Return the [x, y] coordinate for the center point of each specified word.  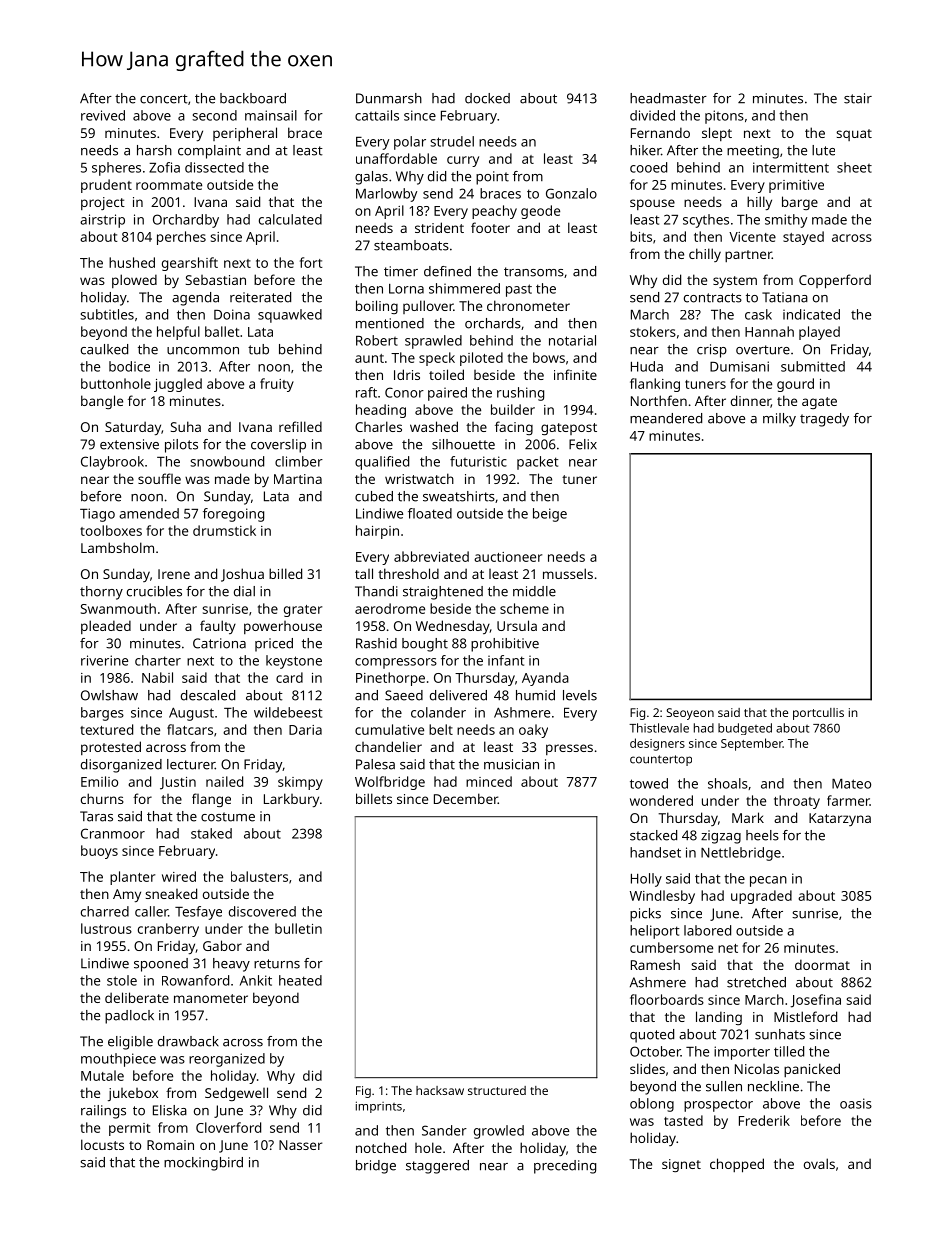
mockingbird [203, 1164]
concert [164, 99]
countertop [661, 760]
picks [645, 915]
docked [487, 98]
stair [858, 98]
